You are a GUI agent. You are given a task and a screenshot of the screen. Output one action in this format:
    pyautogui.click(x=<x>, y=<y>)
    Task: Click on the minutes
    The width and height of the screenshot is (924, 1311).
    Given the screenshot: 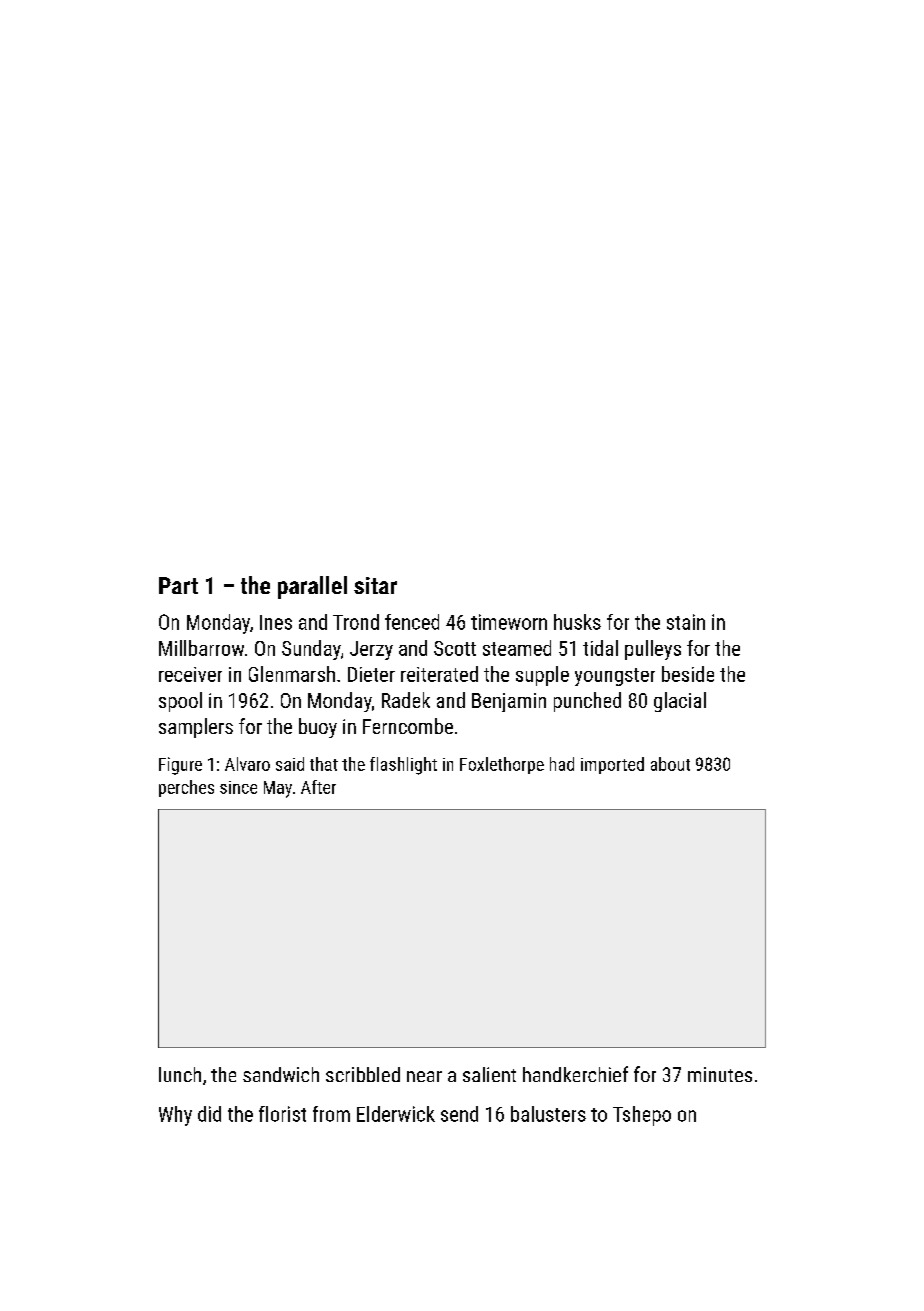 What is the action you would take?
    pyautogui.click(x=720, y=1074)
